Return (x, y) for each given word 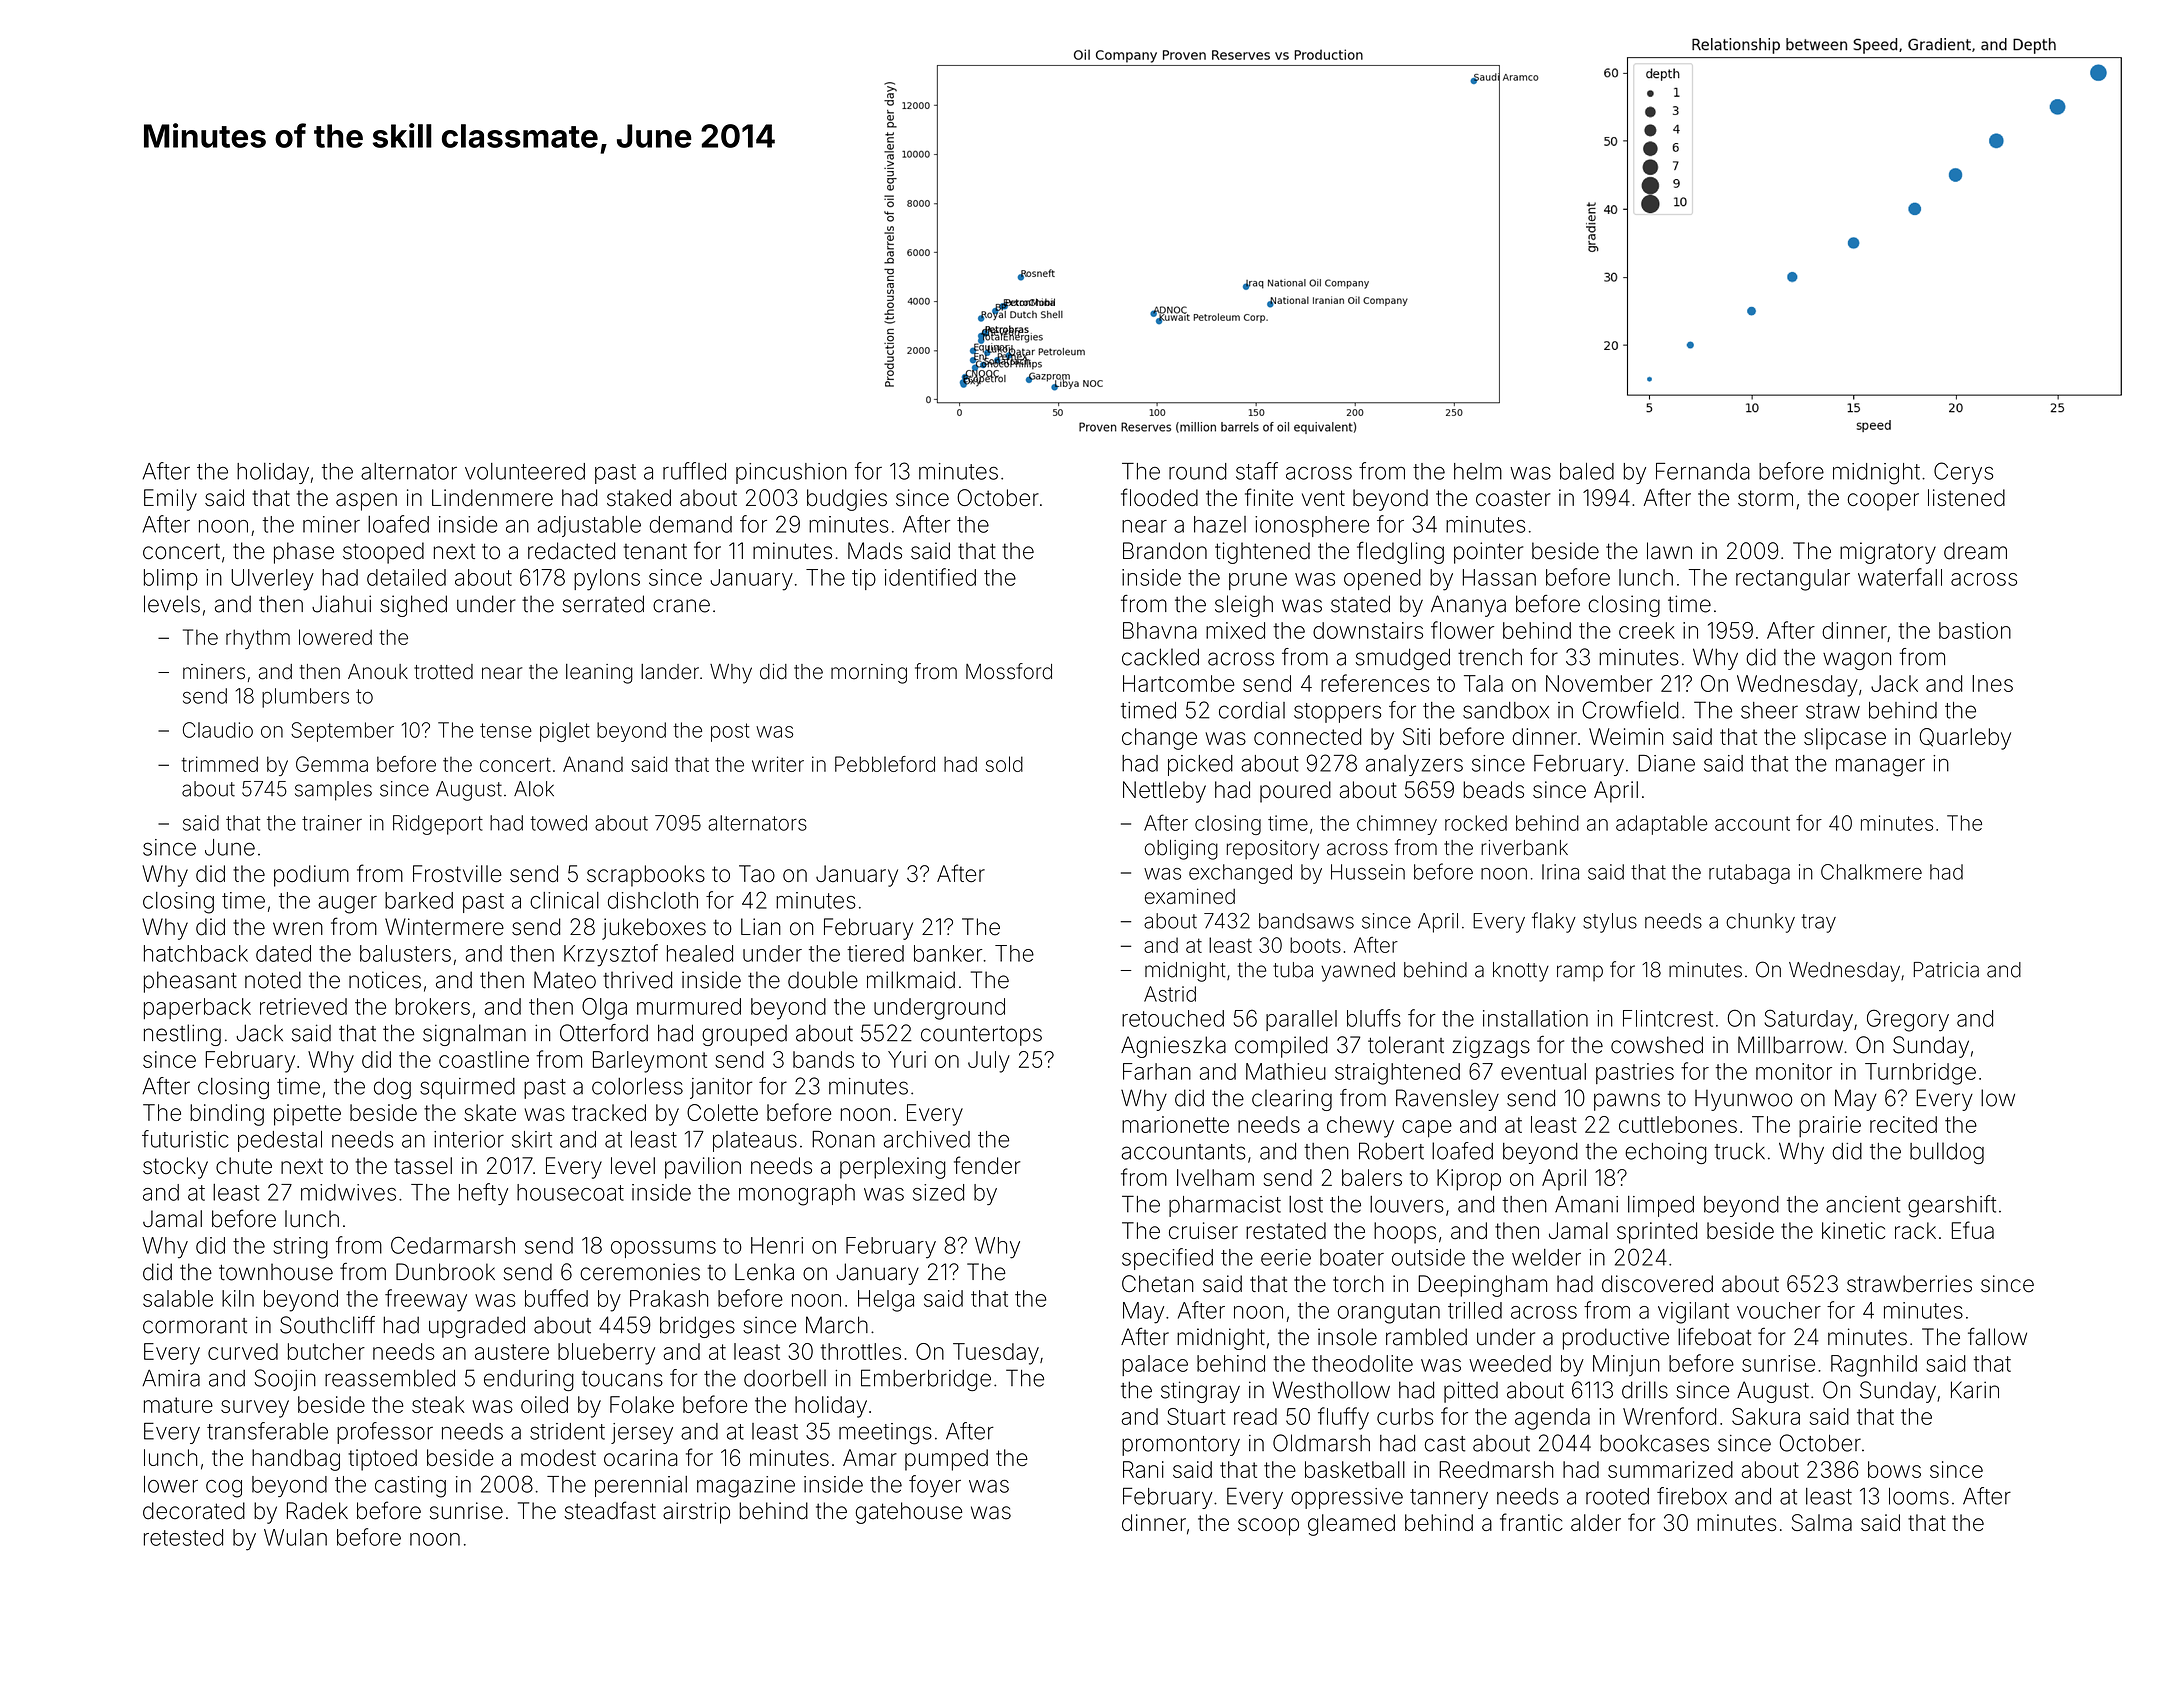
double (823, 980)
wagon (1857, 661)
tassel (423, 1165)
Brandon (1165, 551)
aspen (366, 502)
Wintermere (444, 927)
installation (1535, 1018)
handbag (296, 1460)
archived (927, 1139)
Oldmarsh (1321, 1443)
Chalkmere (1871, 872)
